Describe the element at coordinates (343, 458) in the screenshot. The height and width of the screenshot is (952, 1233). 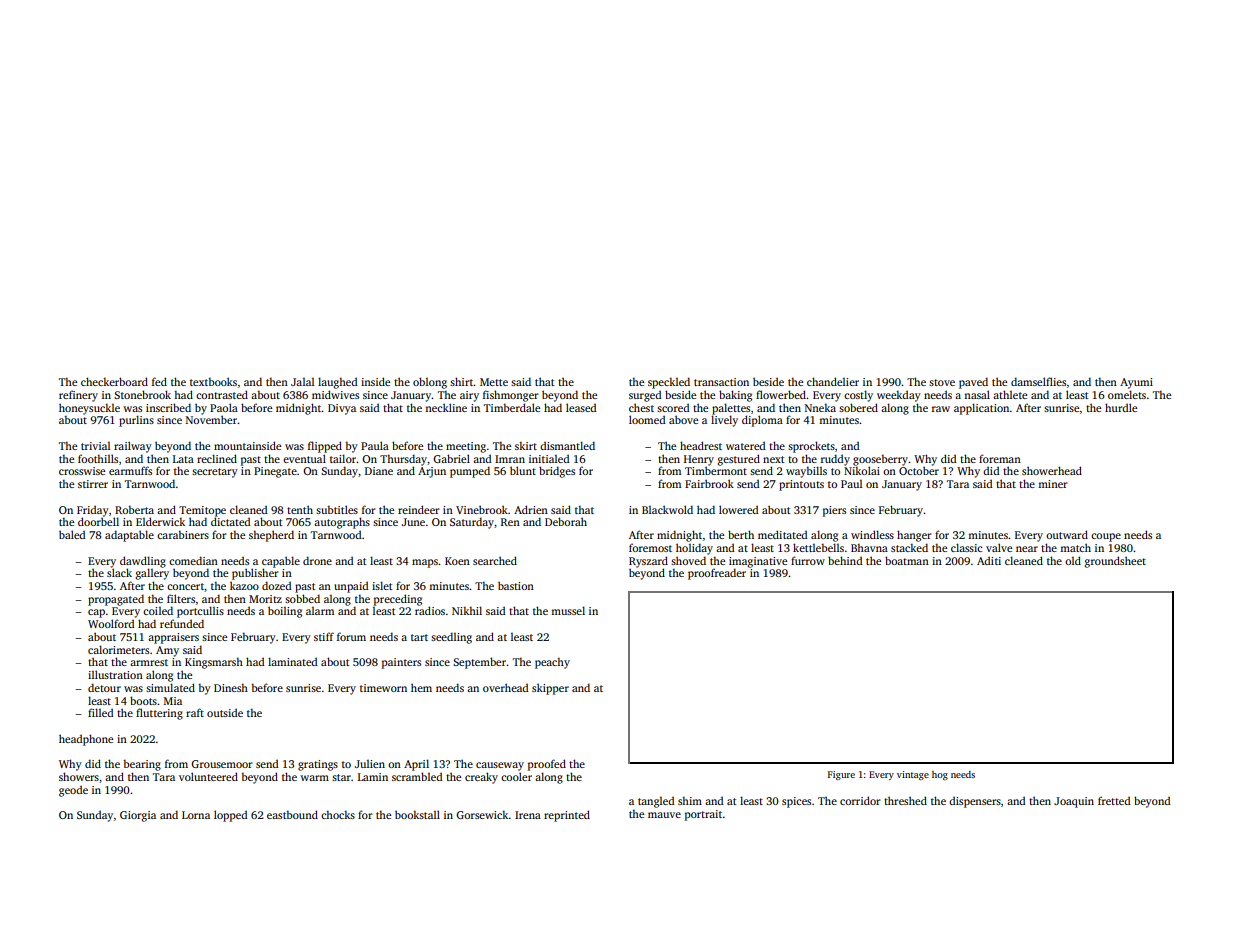
I see `tailor` at that location.
